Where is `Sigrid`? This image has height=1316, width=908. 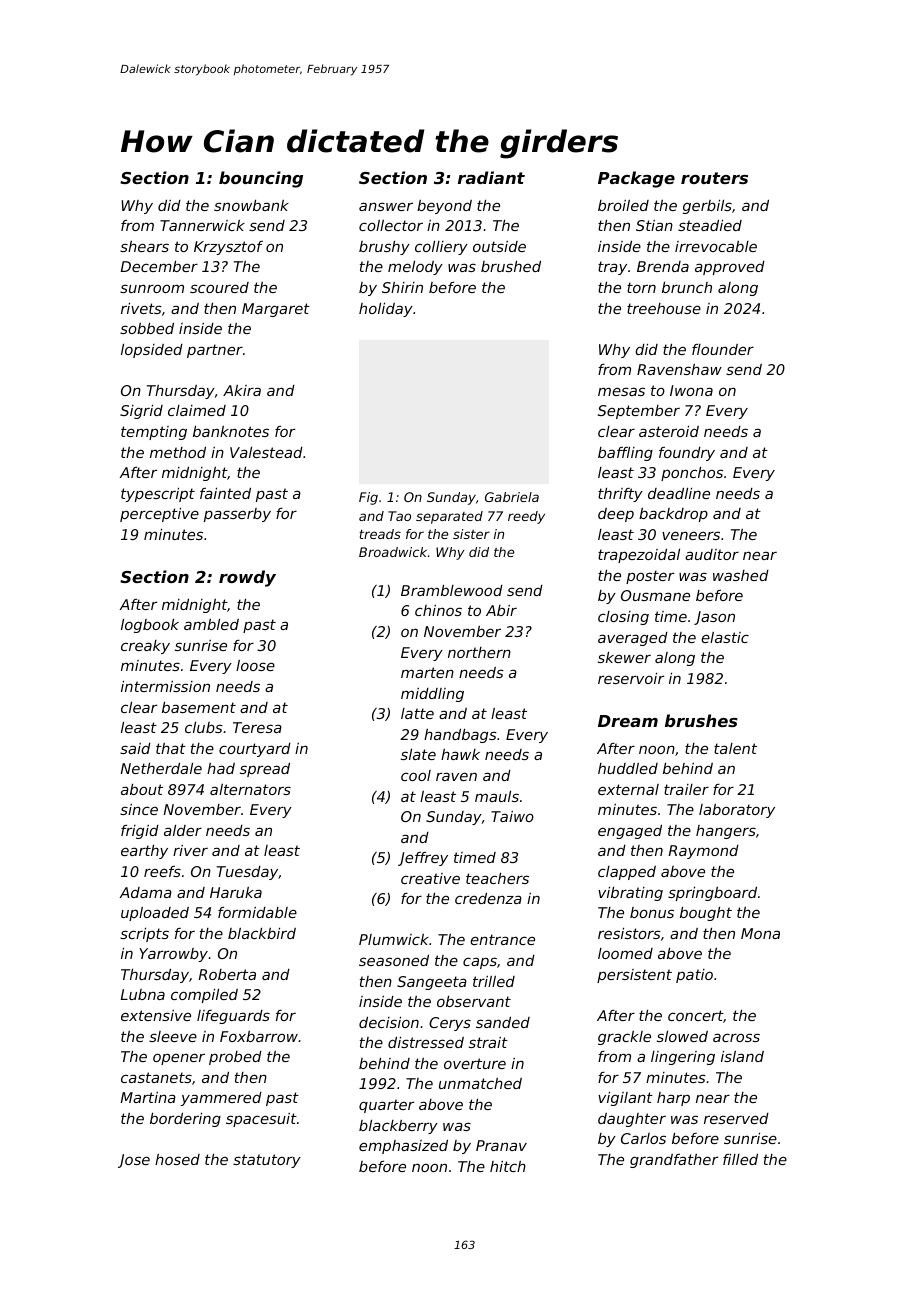
Sigrid is located at coordinates (141, 412).
